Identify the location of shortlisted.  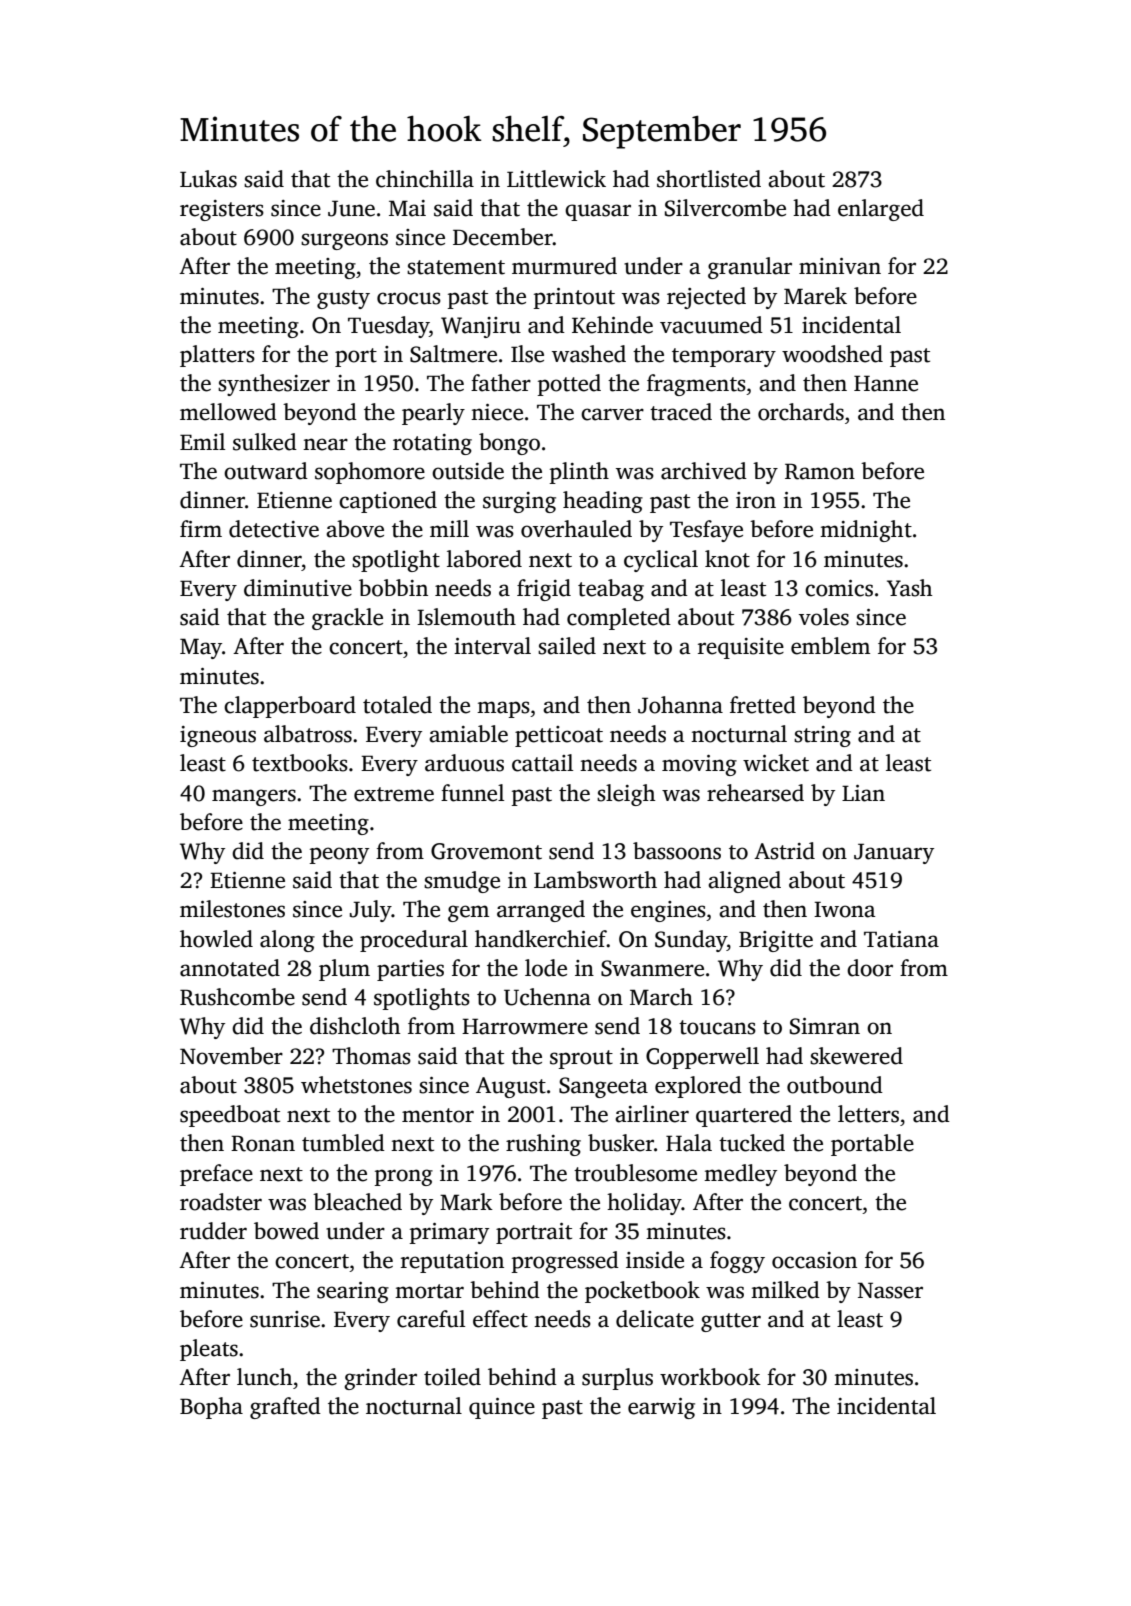
(709, 179).
